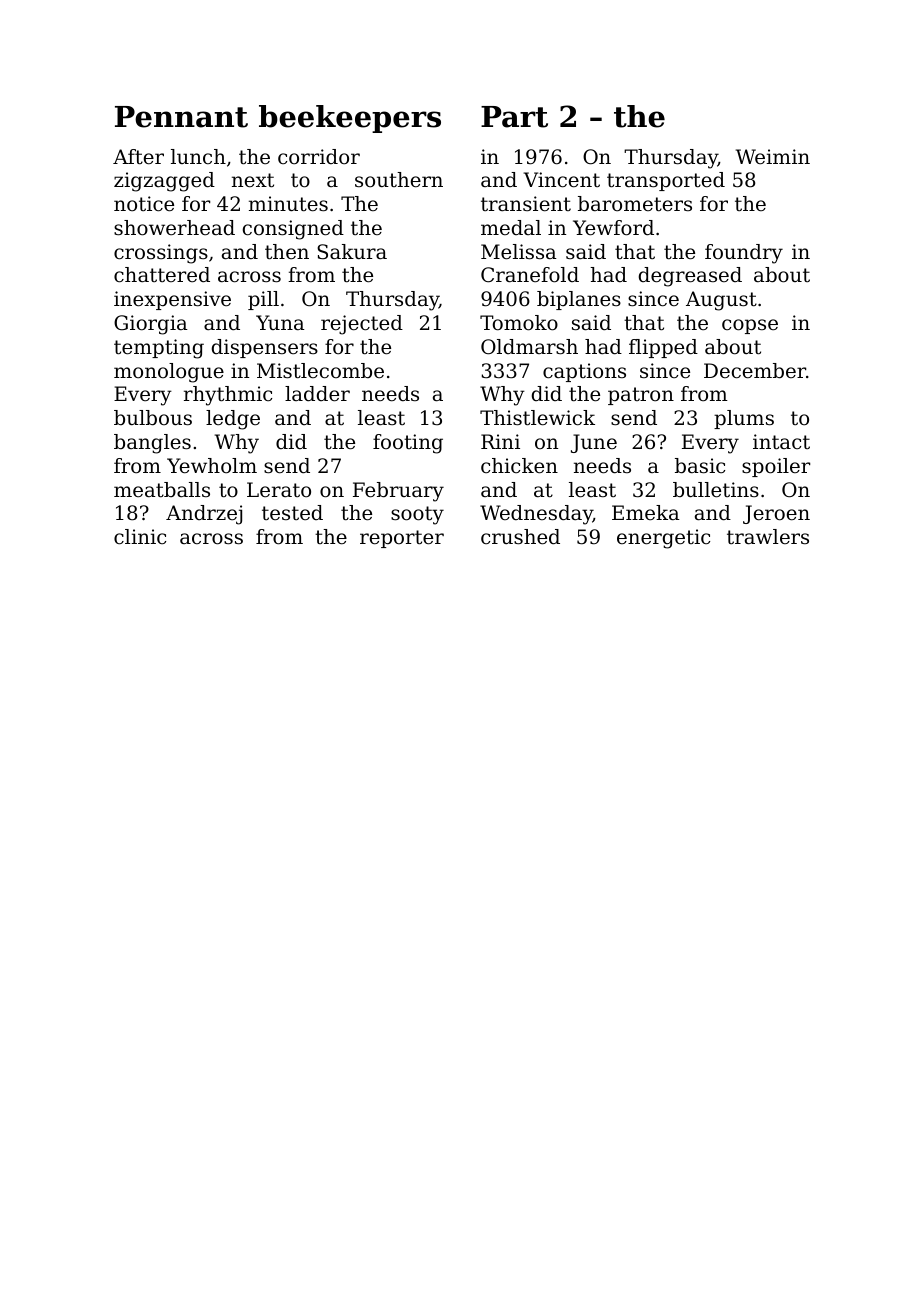 This screenshot has width=924, height=1311. Describe the element at coordinates (362, 325) in the screenshot. I see `rejected` at that location.
